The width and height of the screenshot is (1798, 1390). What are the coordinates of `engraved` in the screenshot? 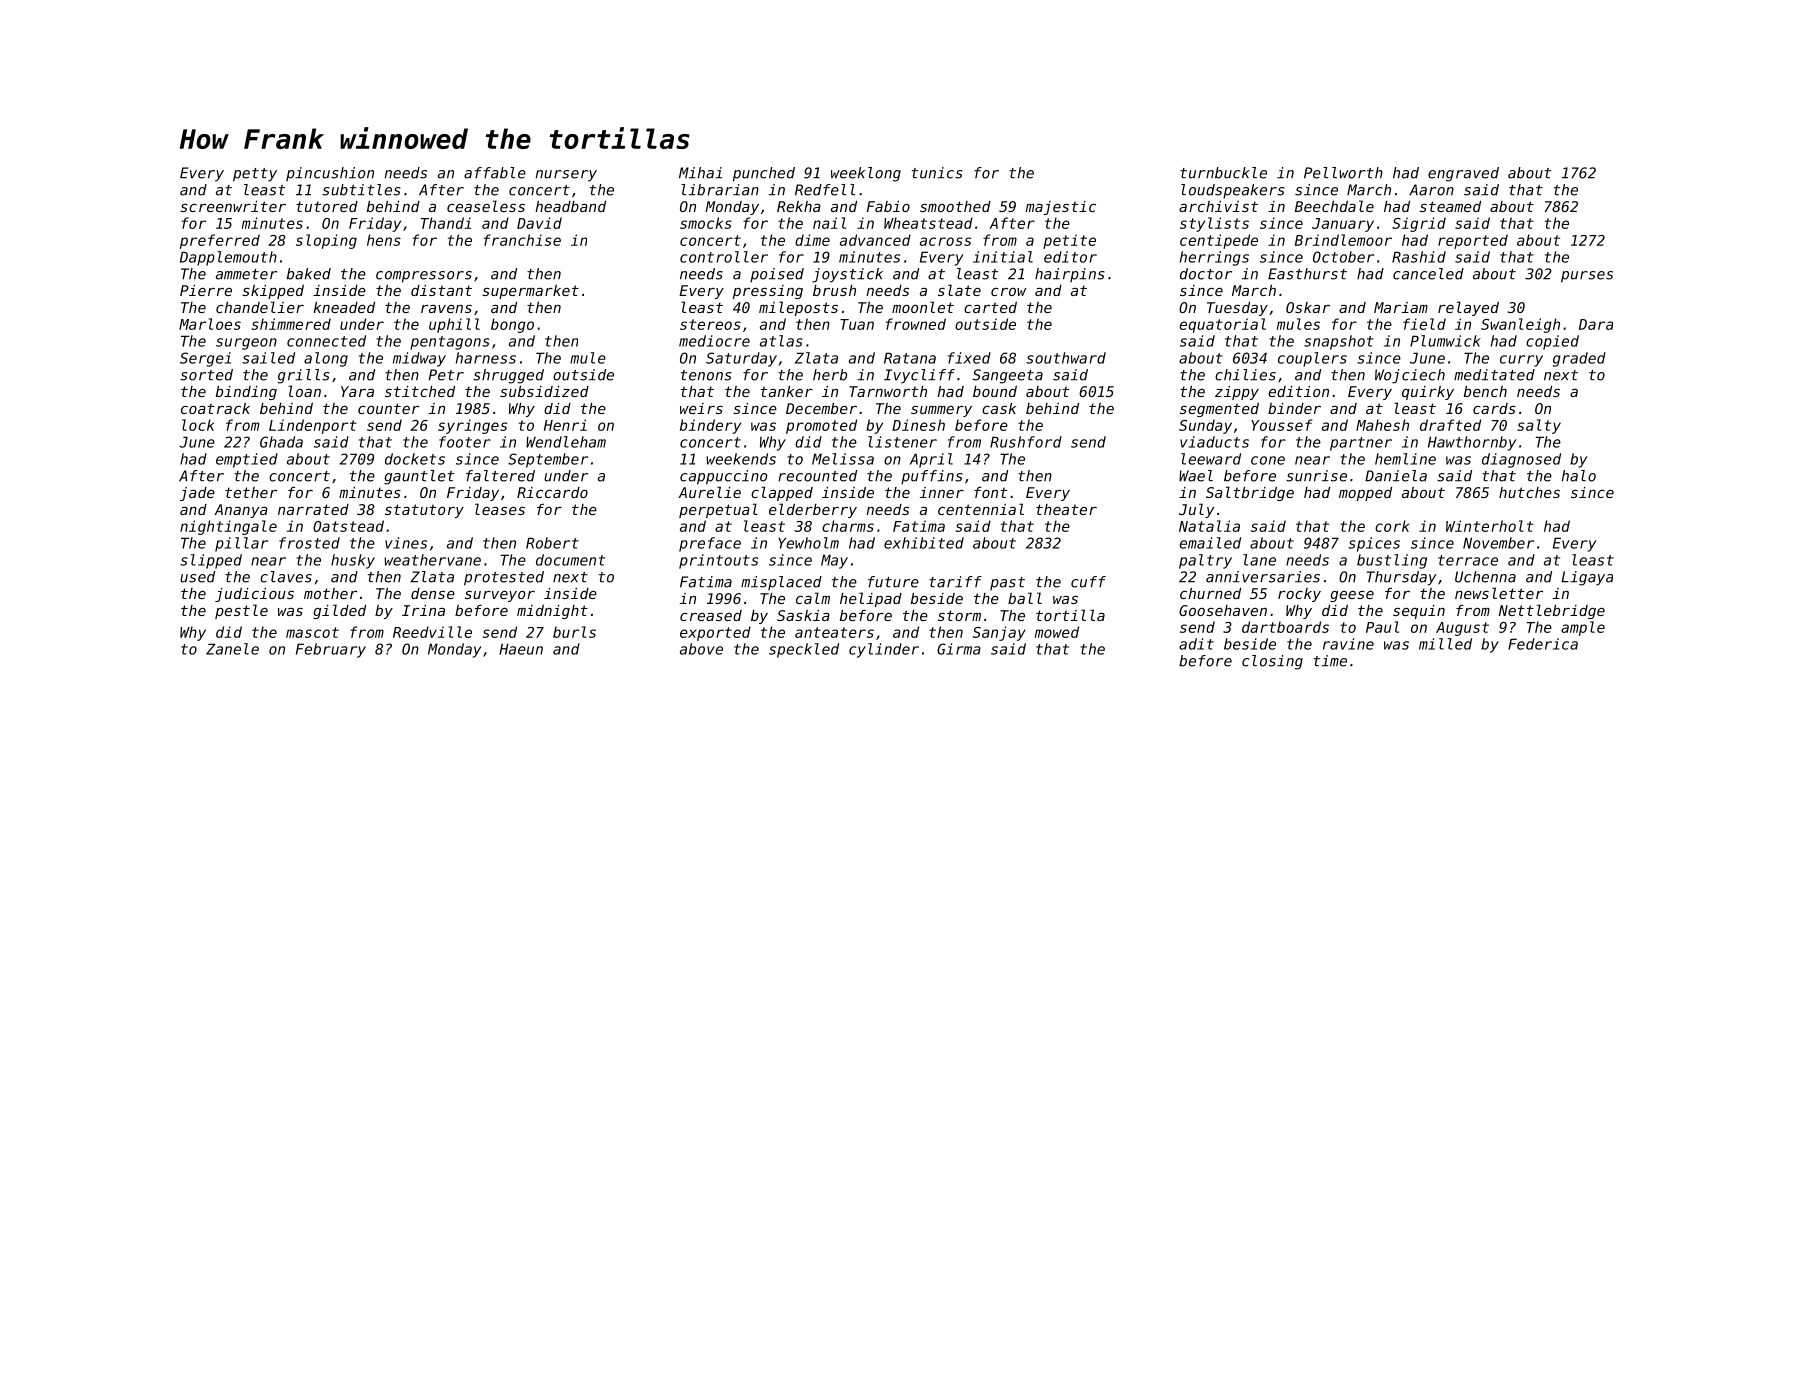 It's located at (1463, 174).
